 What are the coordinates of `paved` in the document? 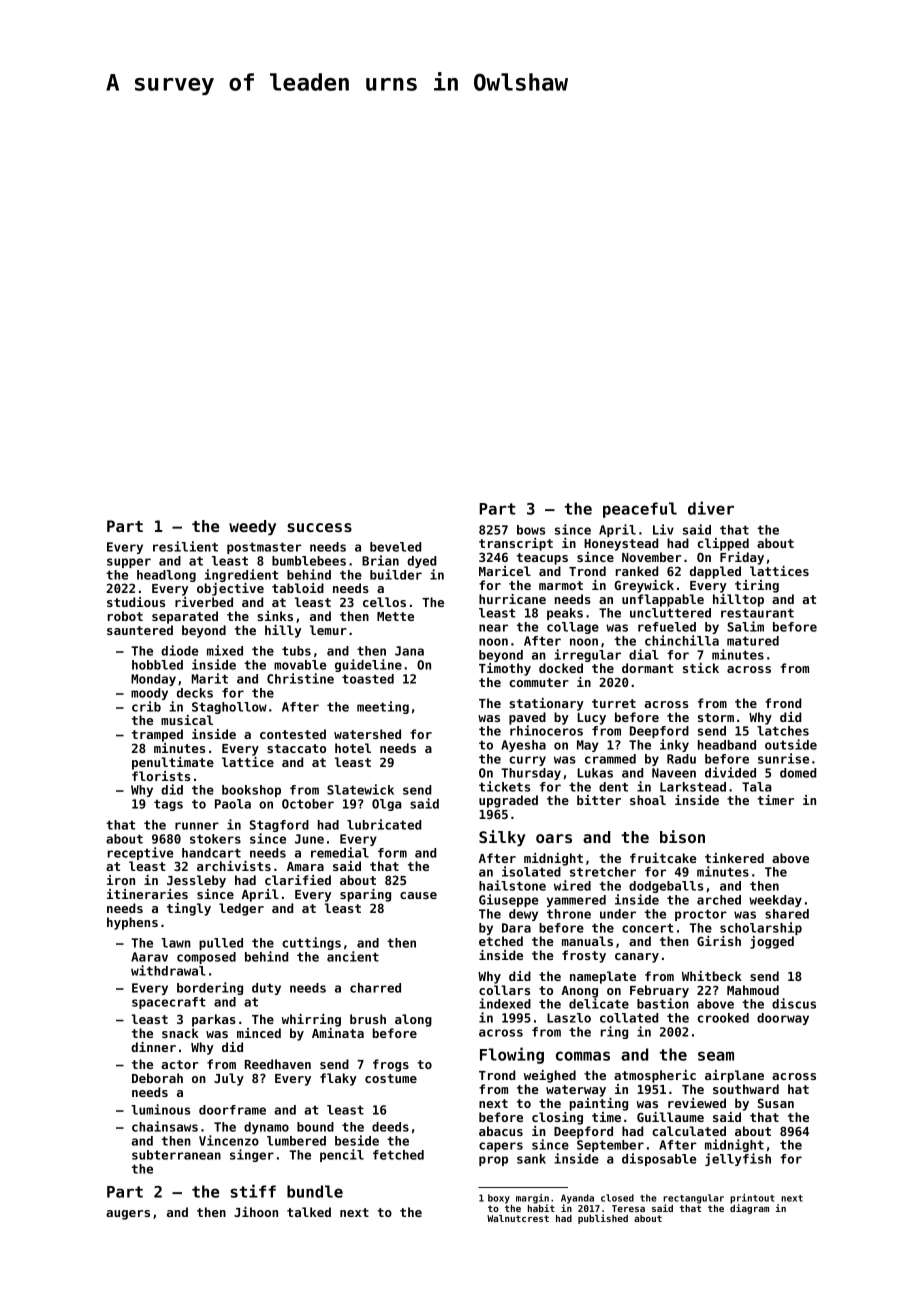 It's located at (527, 718).
